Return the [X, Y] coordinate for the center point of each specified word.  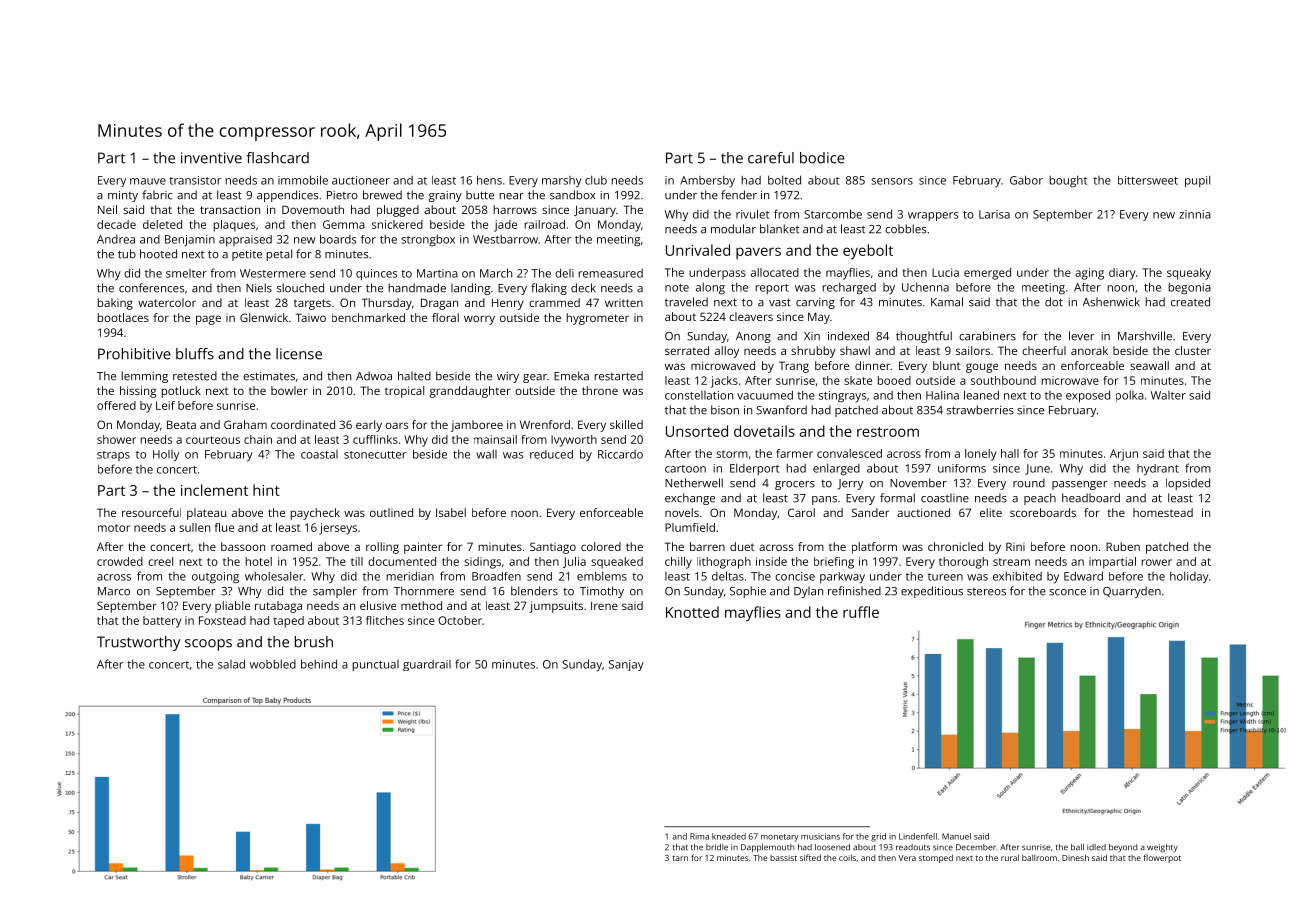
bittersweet [1148, 180]
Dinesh [1075, 857]
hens [489, 180]
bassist [783, 858]
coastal [319, 454]
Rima [699, 836]
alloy [727, 352]
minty [123, 196]
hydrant [1158, 470]
